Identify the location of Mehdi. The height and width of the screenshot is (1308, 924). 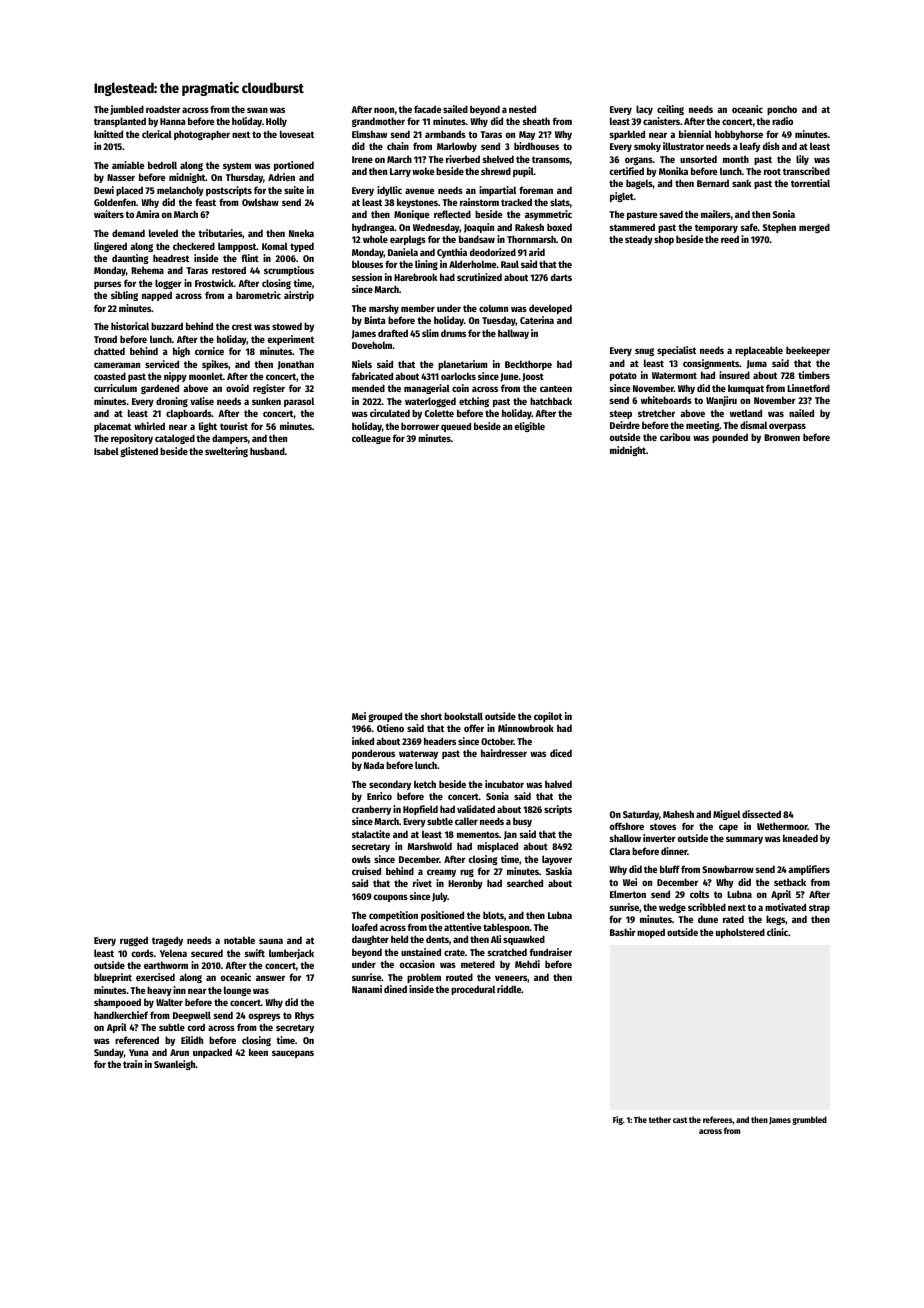
(527, 964).
